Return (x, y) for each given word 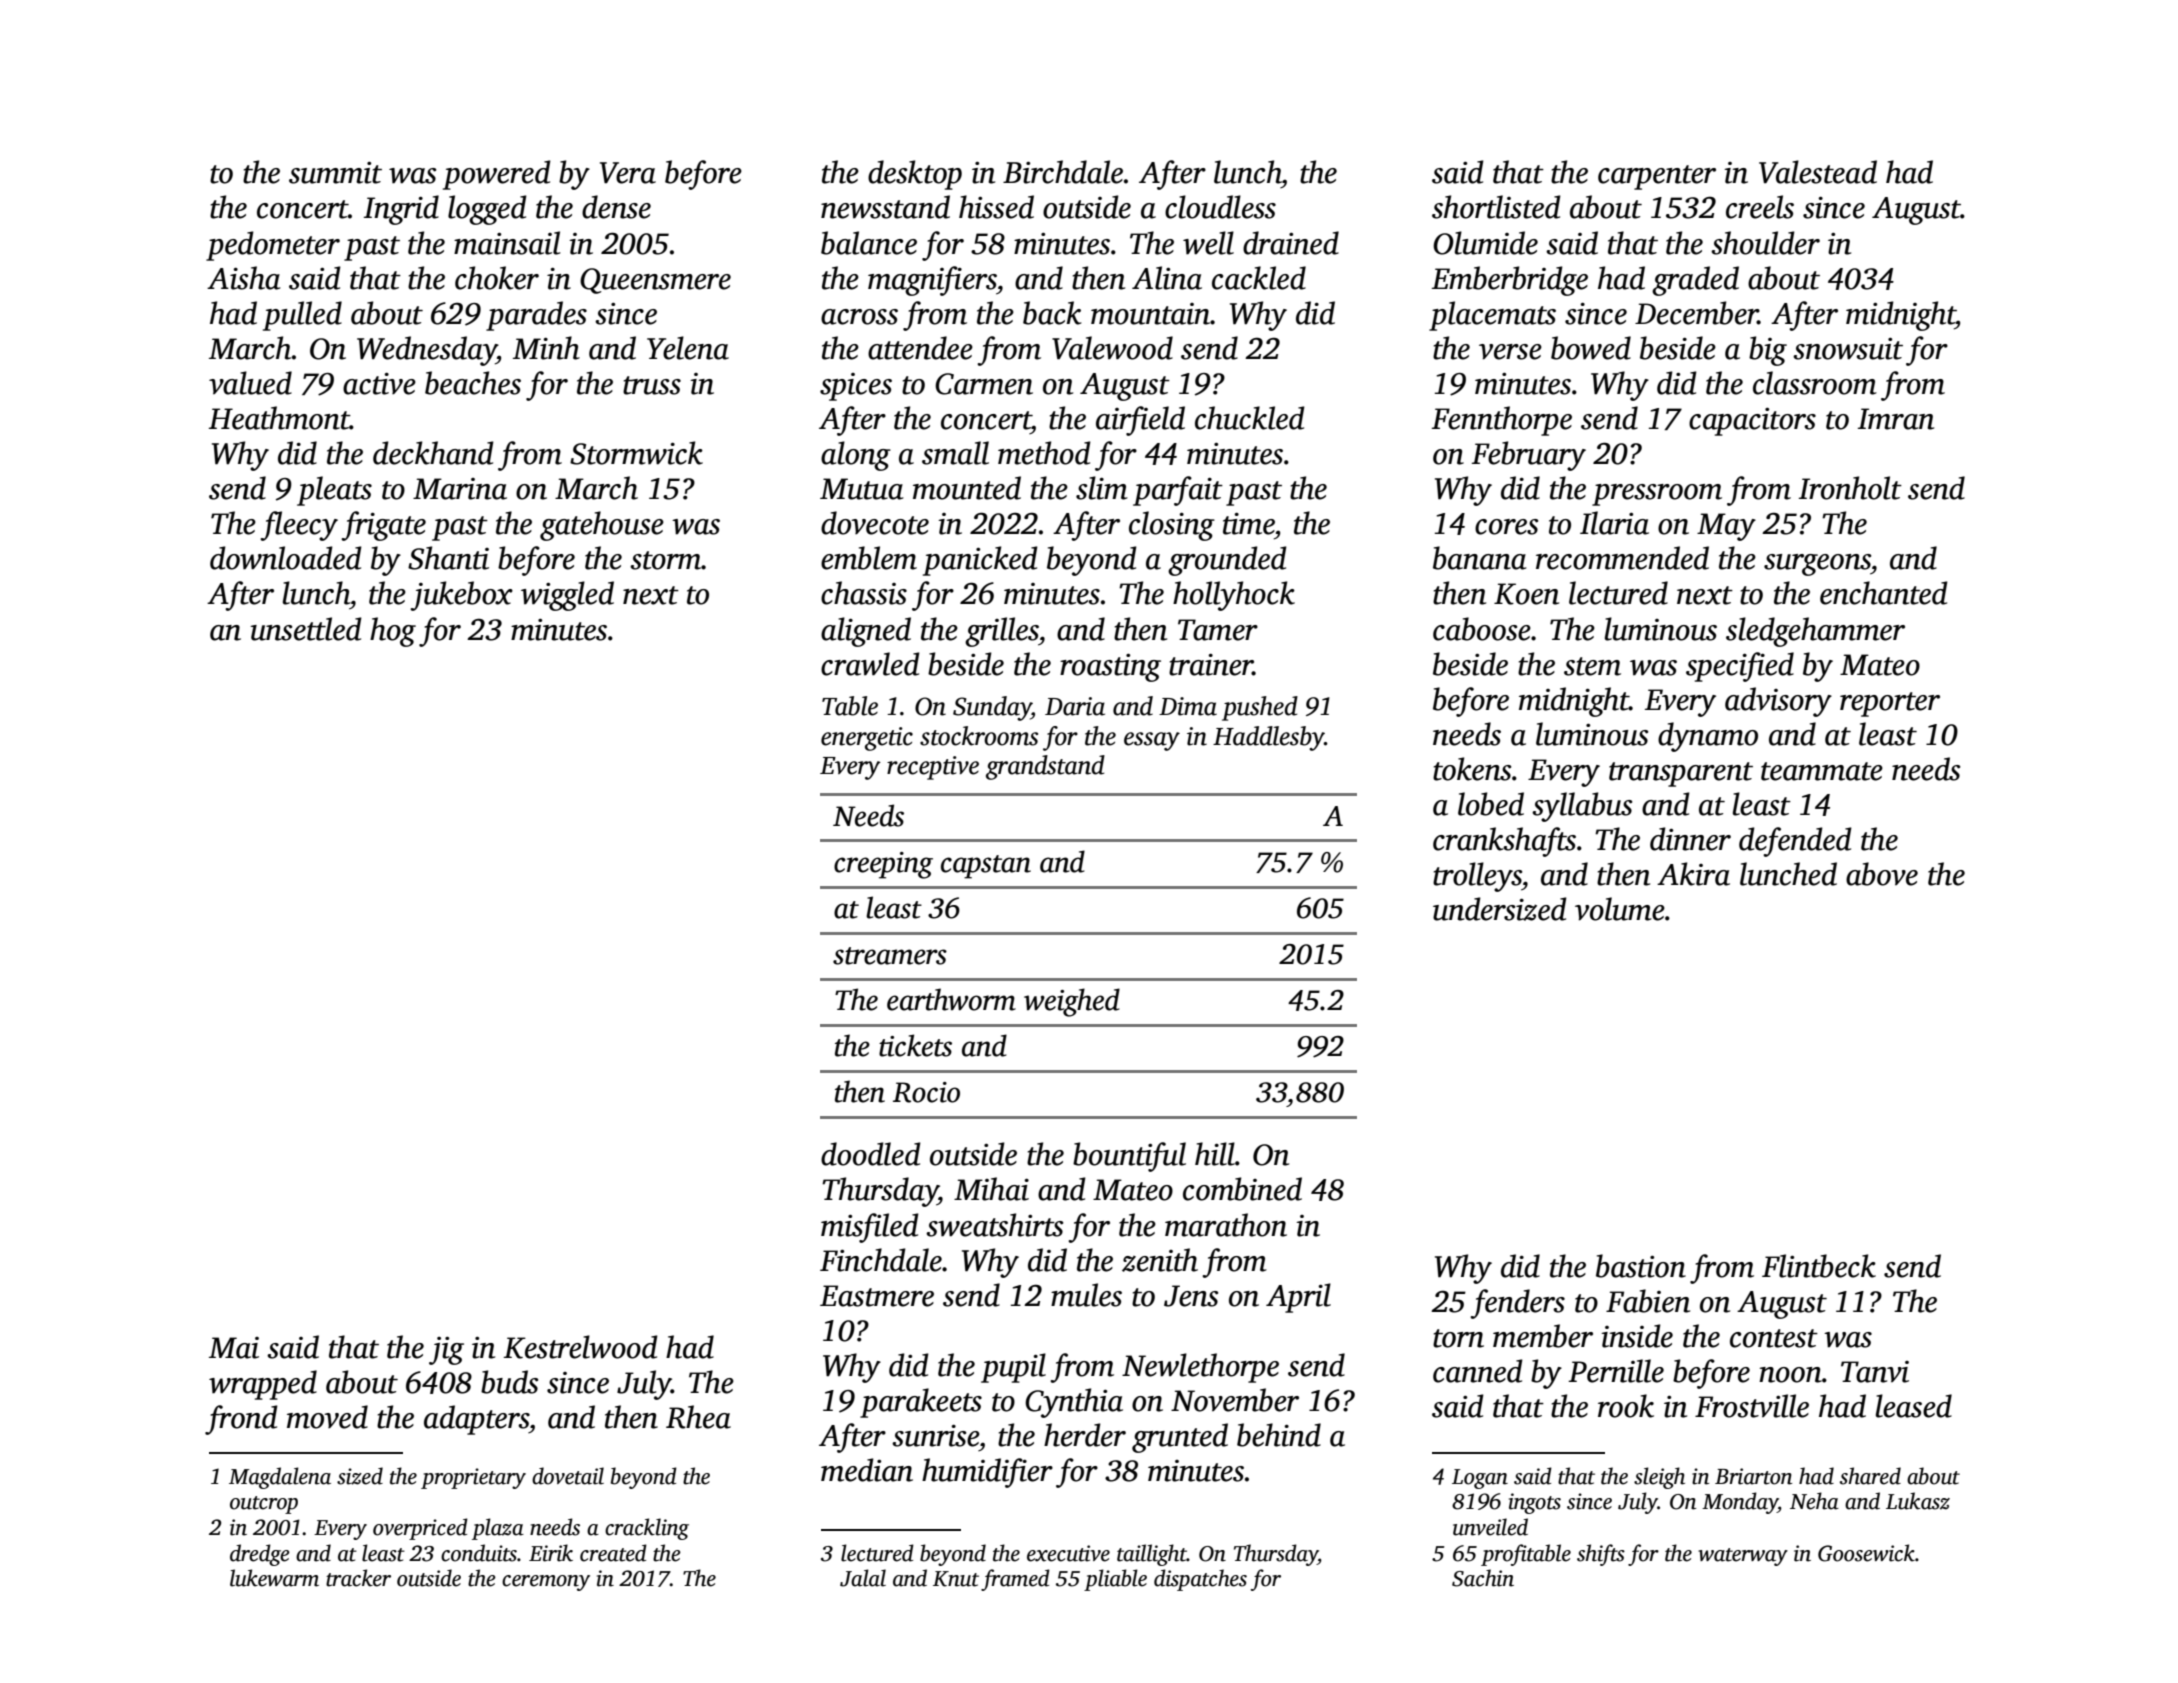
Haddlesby (1269, 738)
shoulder (1765, 243)
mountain (1150, 314)
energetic (867, 739)
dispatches (1200, 1580)
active (379, 384)
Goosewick (1866, 1553)
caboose (1482, 629)
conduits (479, 1553)
